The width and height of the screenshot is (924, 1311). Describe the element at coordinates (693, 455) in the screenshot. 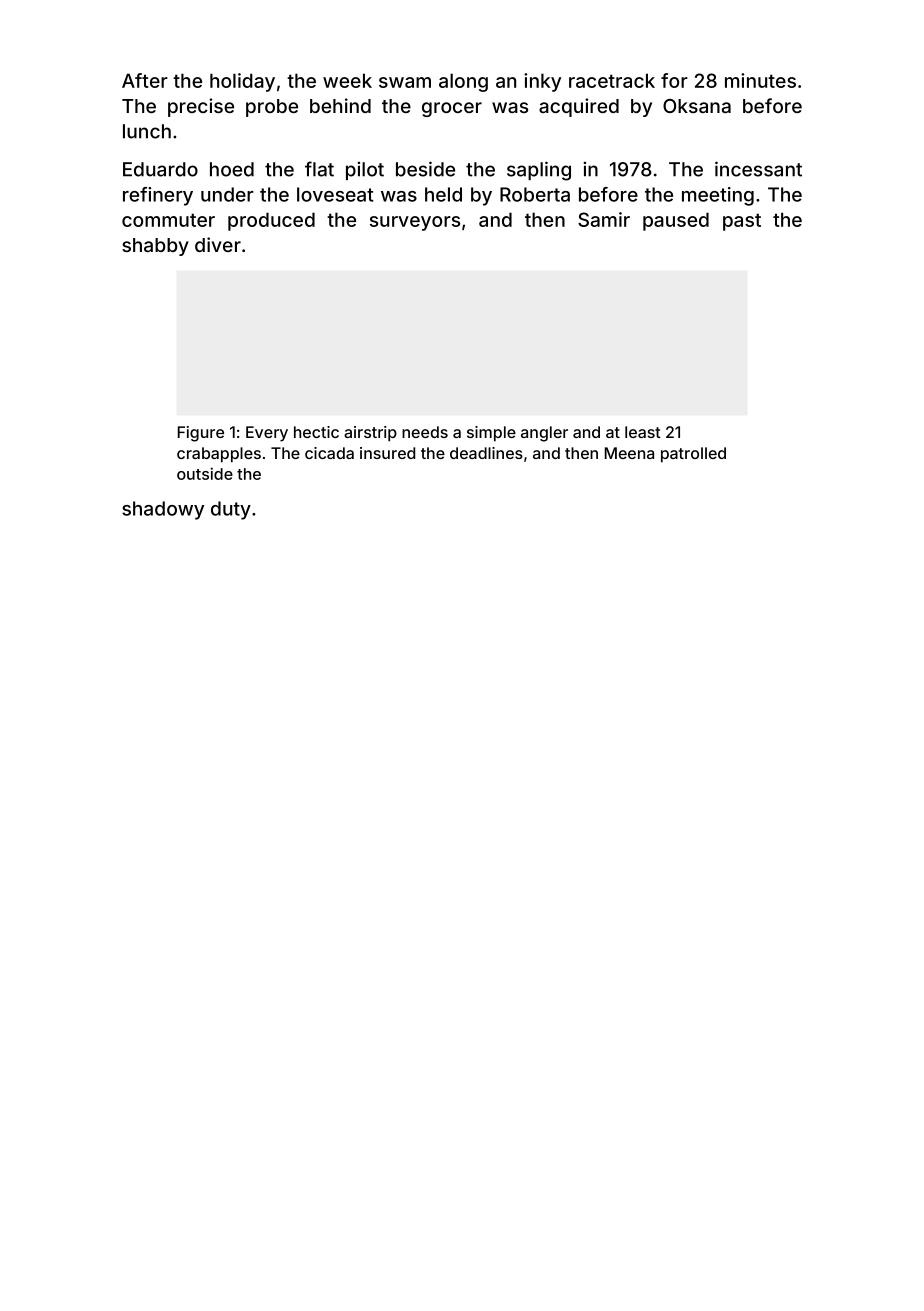

I see `patrolled` at that location.
